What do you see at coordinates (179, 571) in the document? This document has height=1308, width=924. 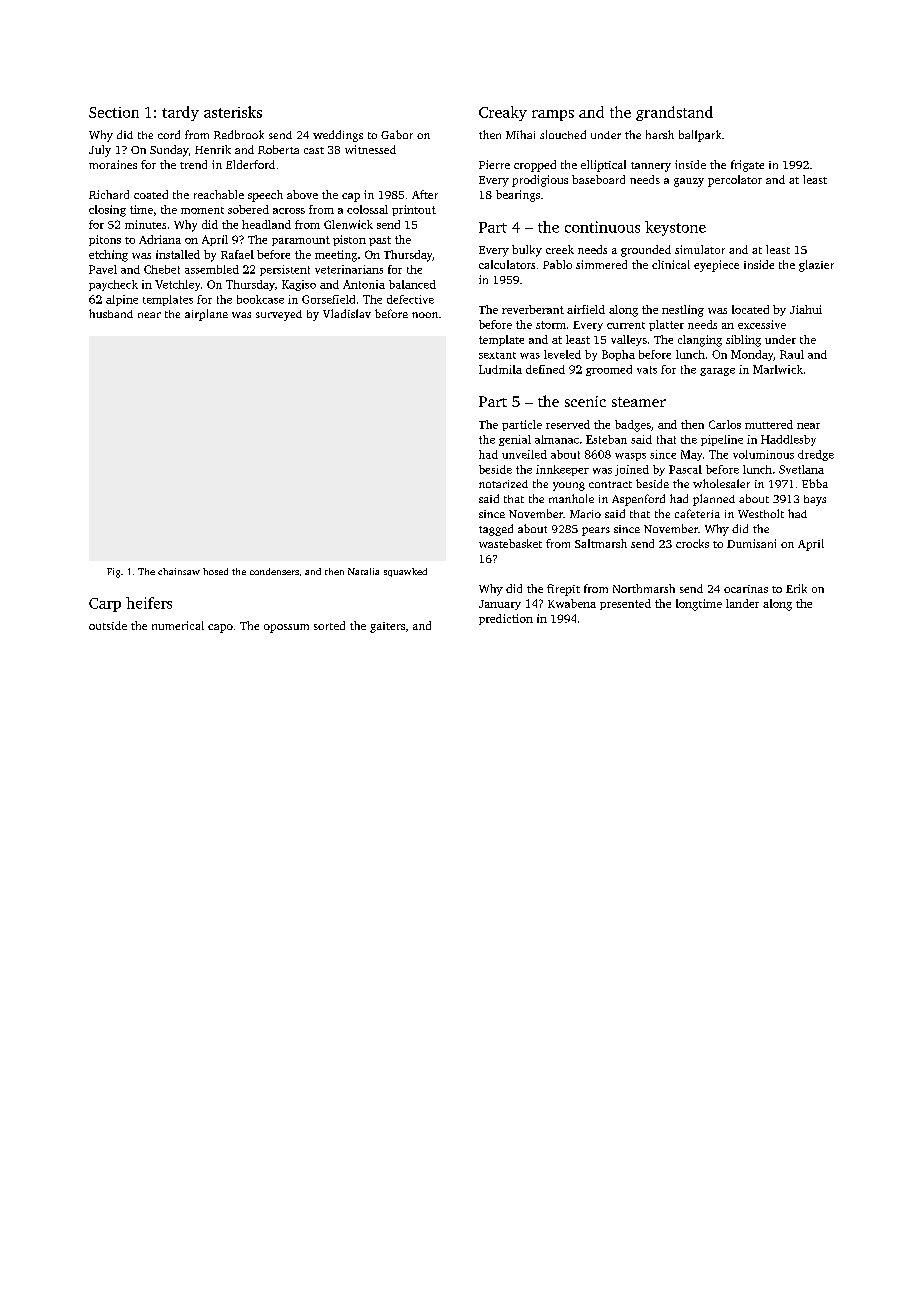 I see `chainsaw` at bounding box center [179, 571].
